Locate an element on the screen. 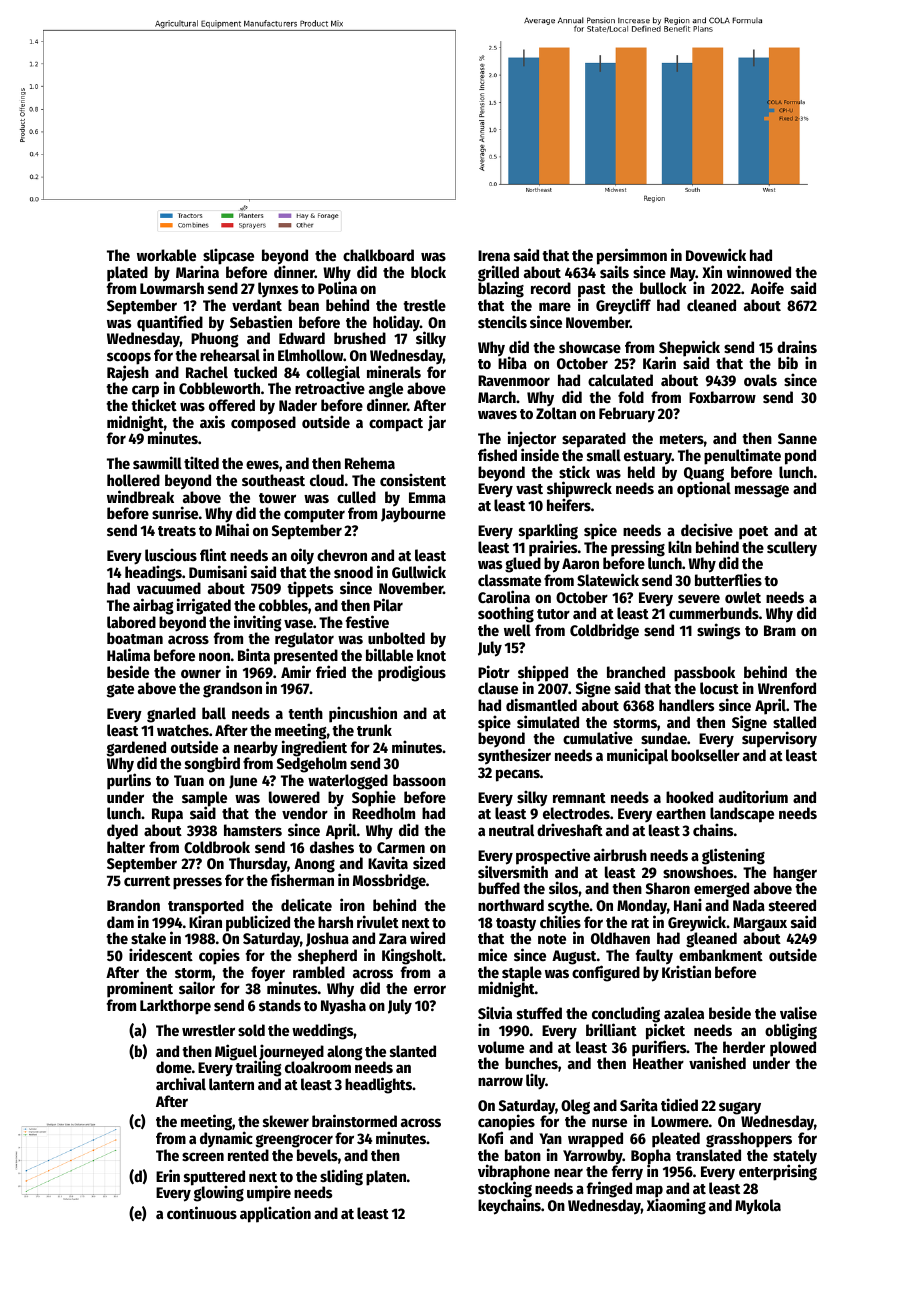 This screenshot has width=924, height=1308. purifiers is located at coordinates (659, 1048).
